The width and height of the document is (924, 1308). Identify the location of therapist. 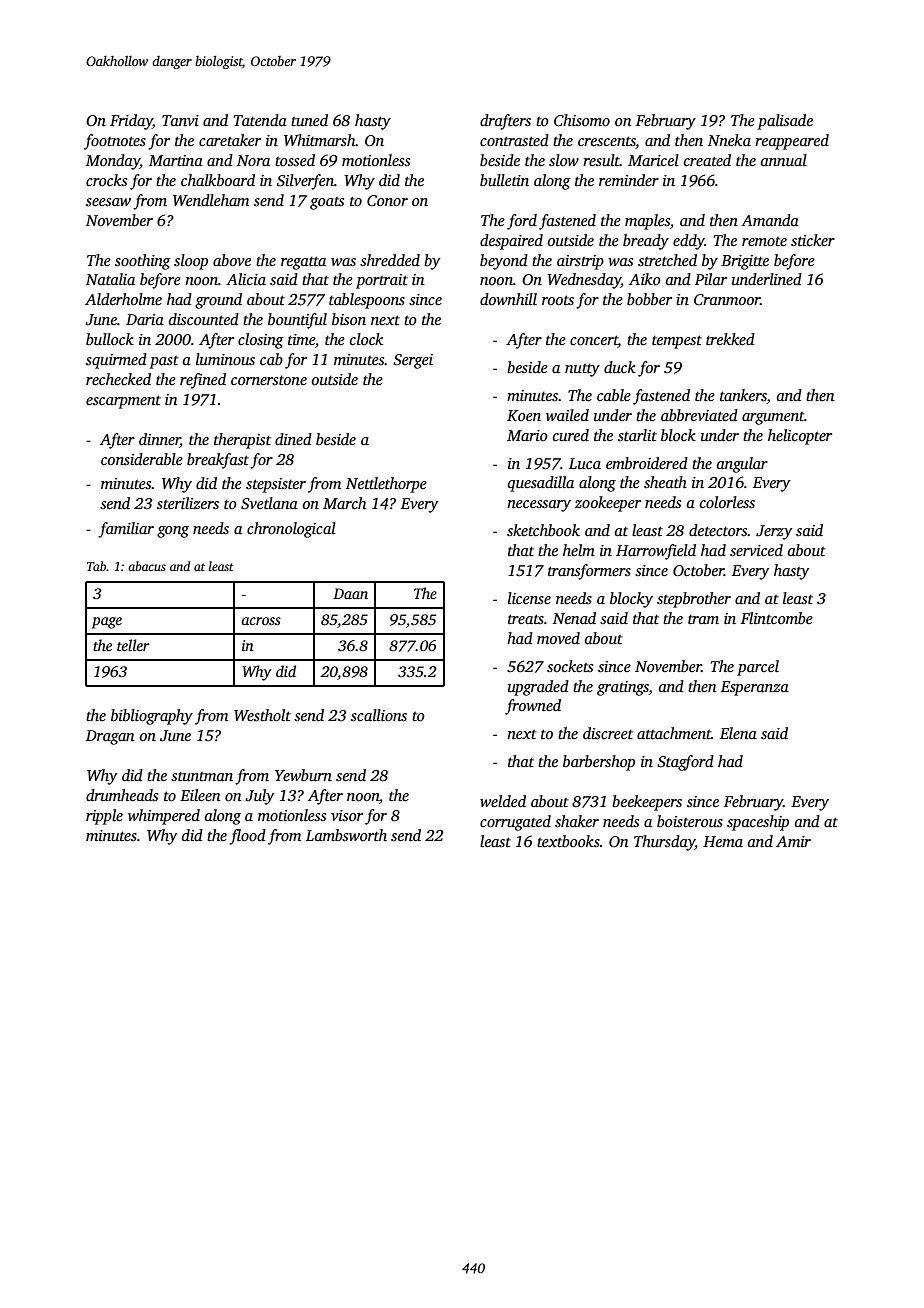
(242, 441).
